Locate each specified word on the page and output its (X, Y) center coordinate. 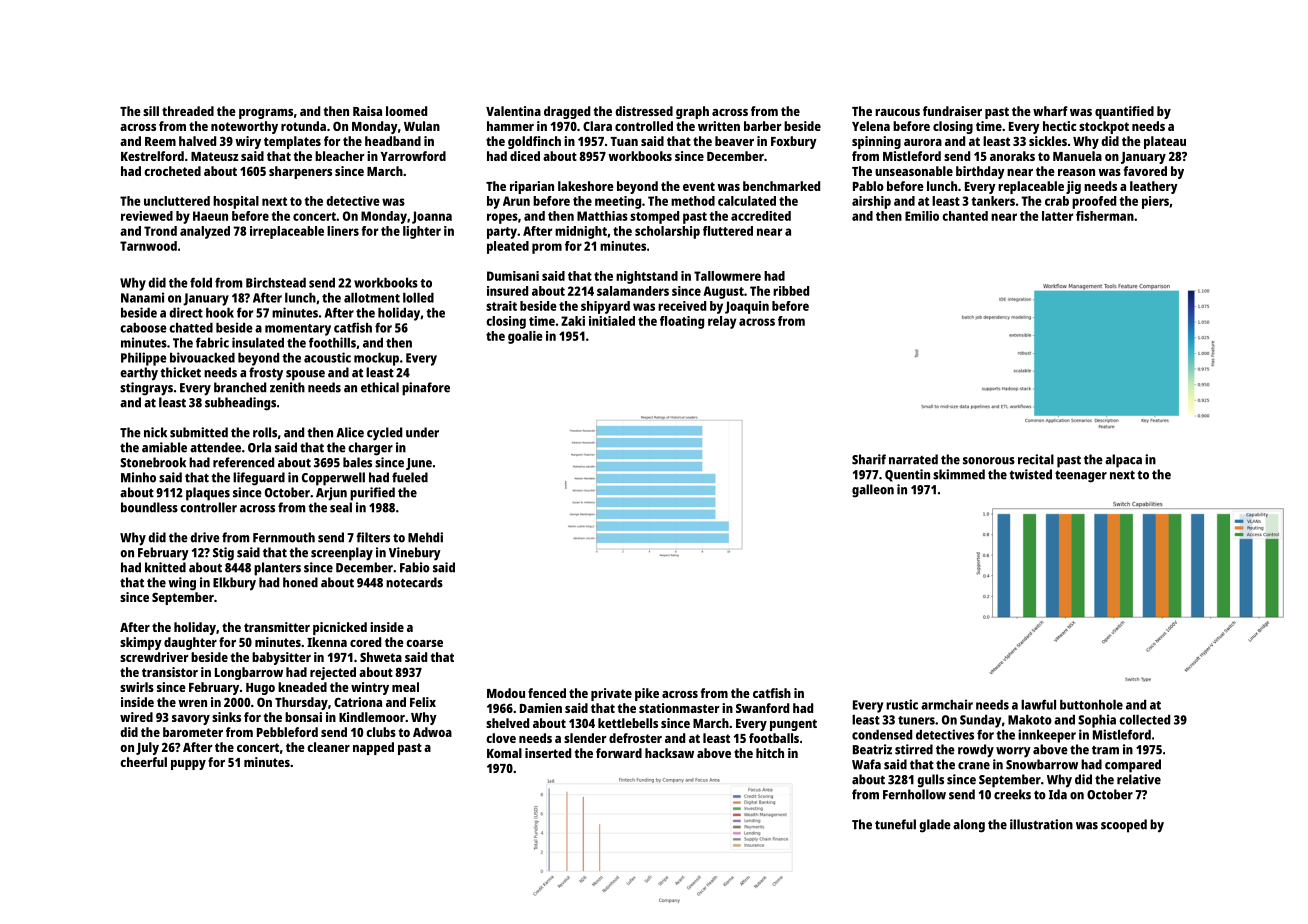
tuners (916, 720)
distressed (644, 111)
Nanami (142, 297)
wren (192, 703)
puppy (188, 765)
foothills (332, 342)
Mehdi (425, 537)
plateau (1165, 142)
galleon (873, 491)
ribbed (791, 291)
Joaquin (747, 307)
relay (722, 322)
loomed (406, 111)
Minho (138, 477)
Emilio (922, 216)
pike (647, 694)
